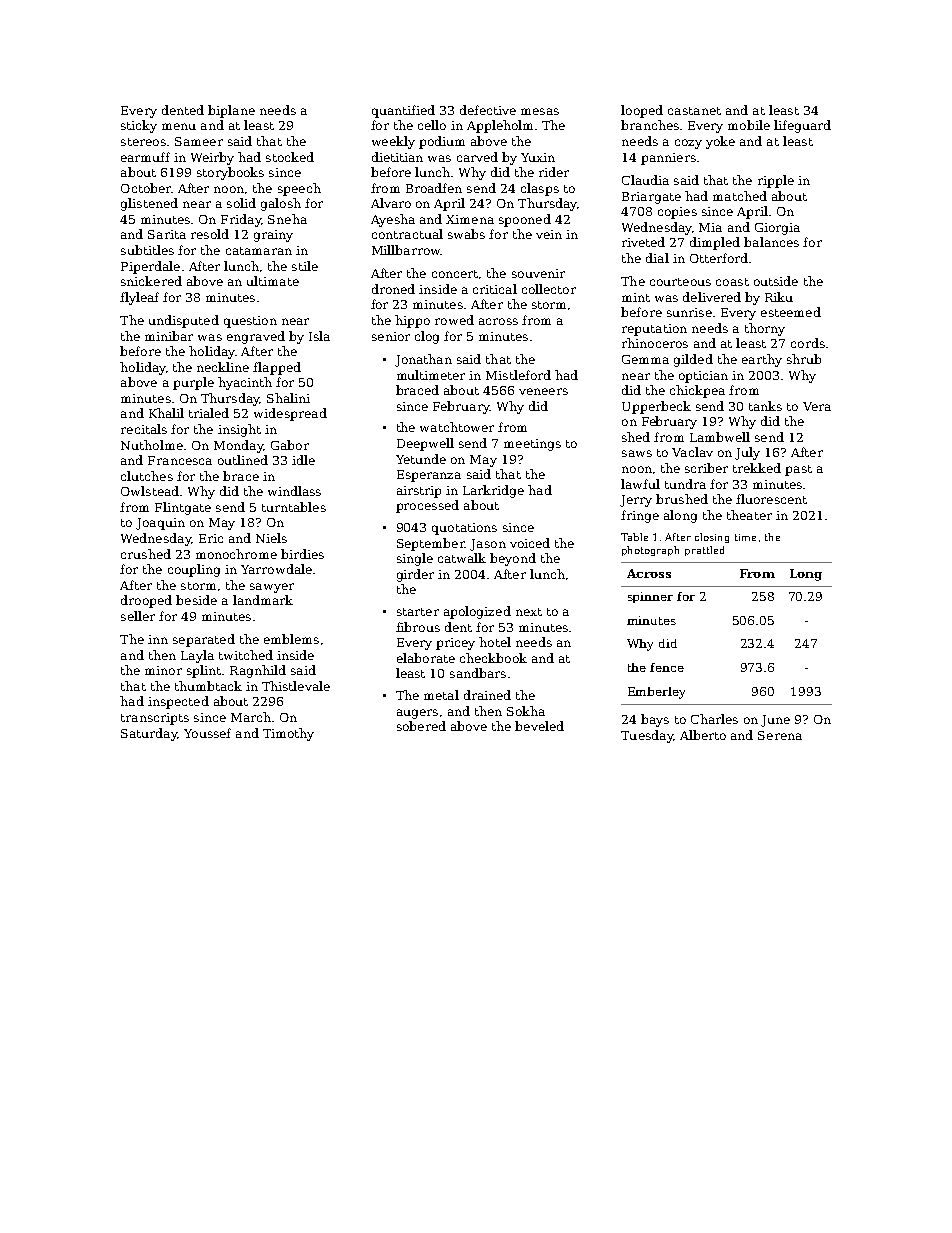  What do you see at coordinates (798, 470) in the screenshot?
I see `past` at bounding box center [798, 470].
